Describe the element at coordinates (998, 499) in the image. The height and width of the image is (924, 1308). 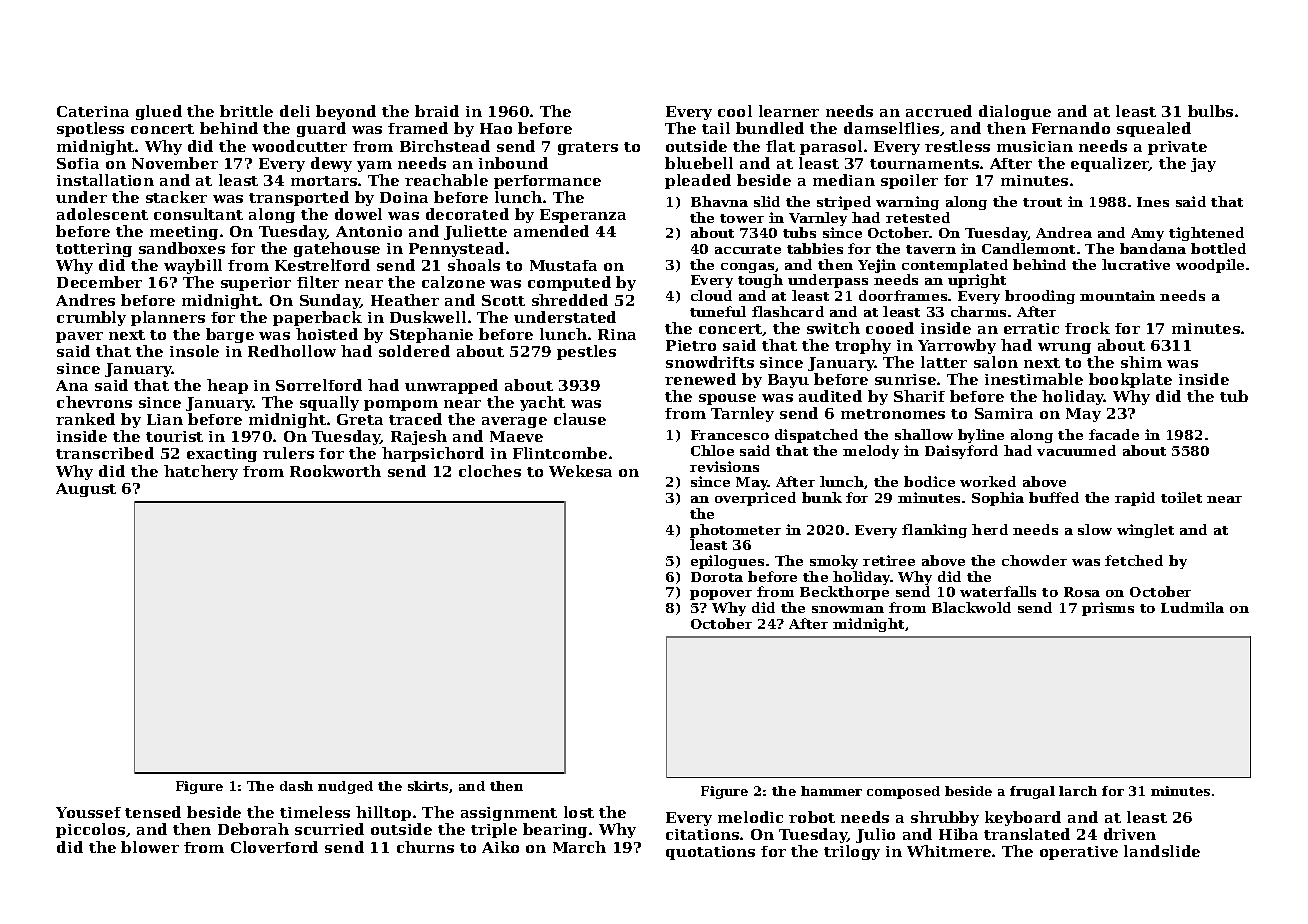
I see `Sophia` at that location.
